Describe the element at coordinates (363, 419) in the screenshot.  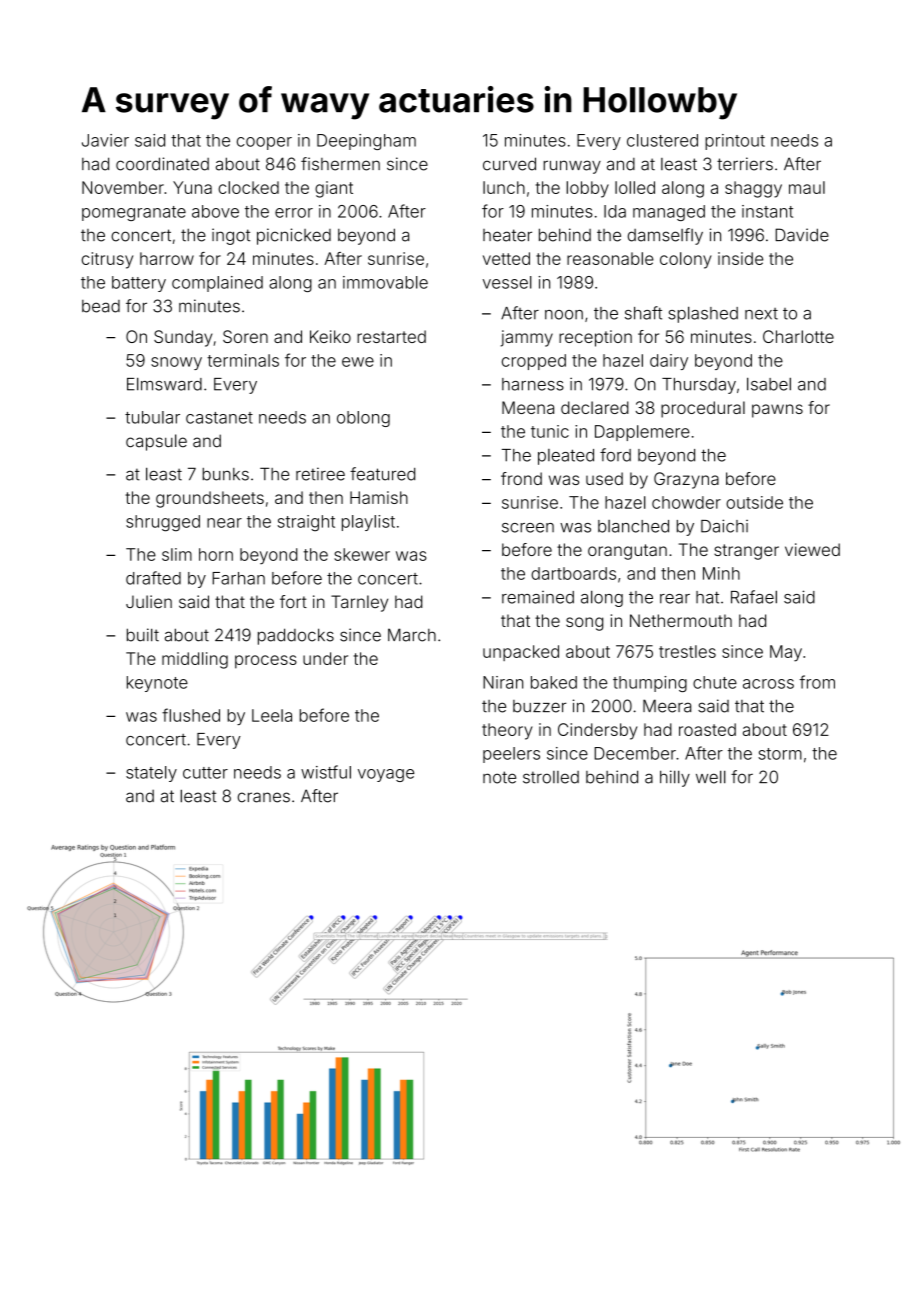
I see `oblong` at that location.
